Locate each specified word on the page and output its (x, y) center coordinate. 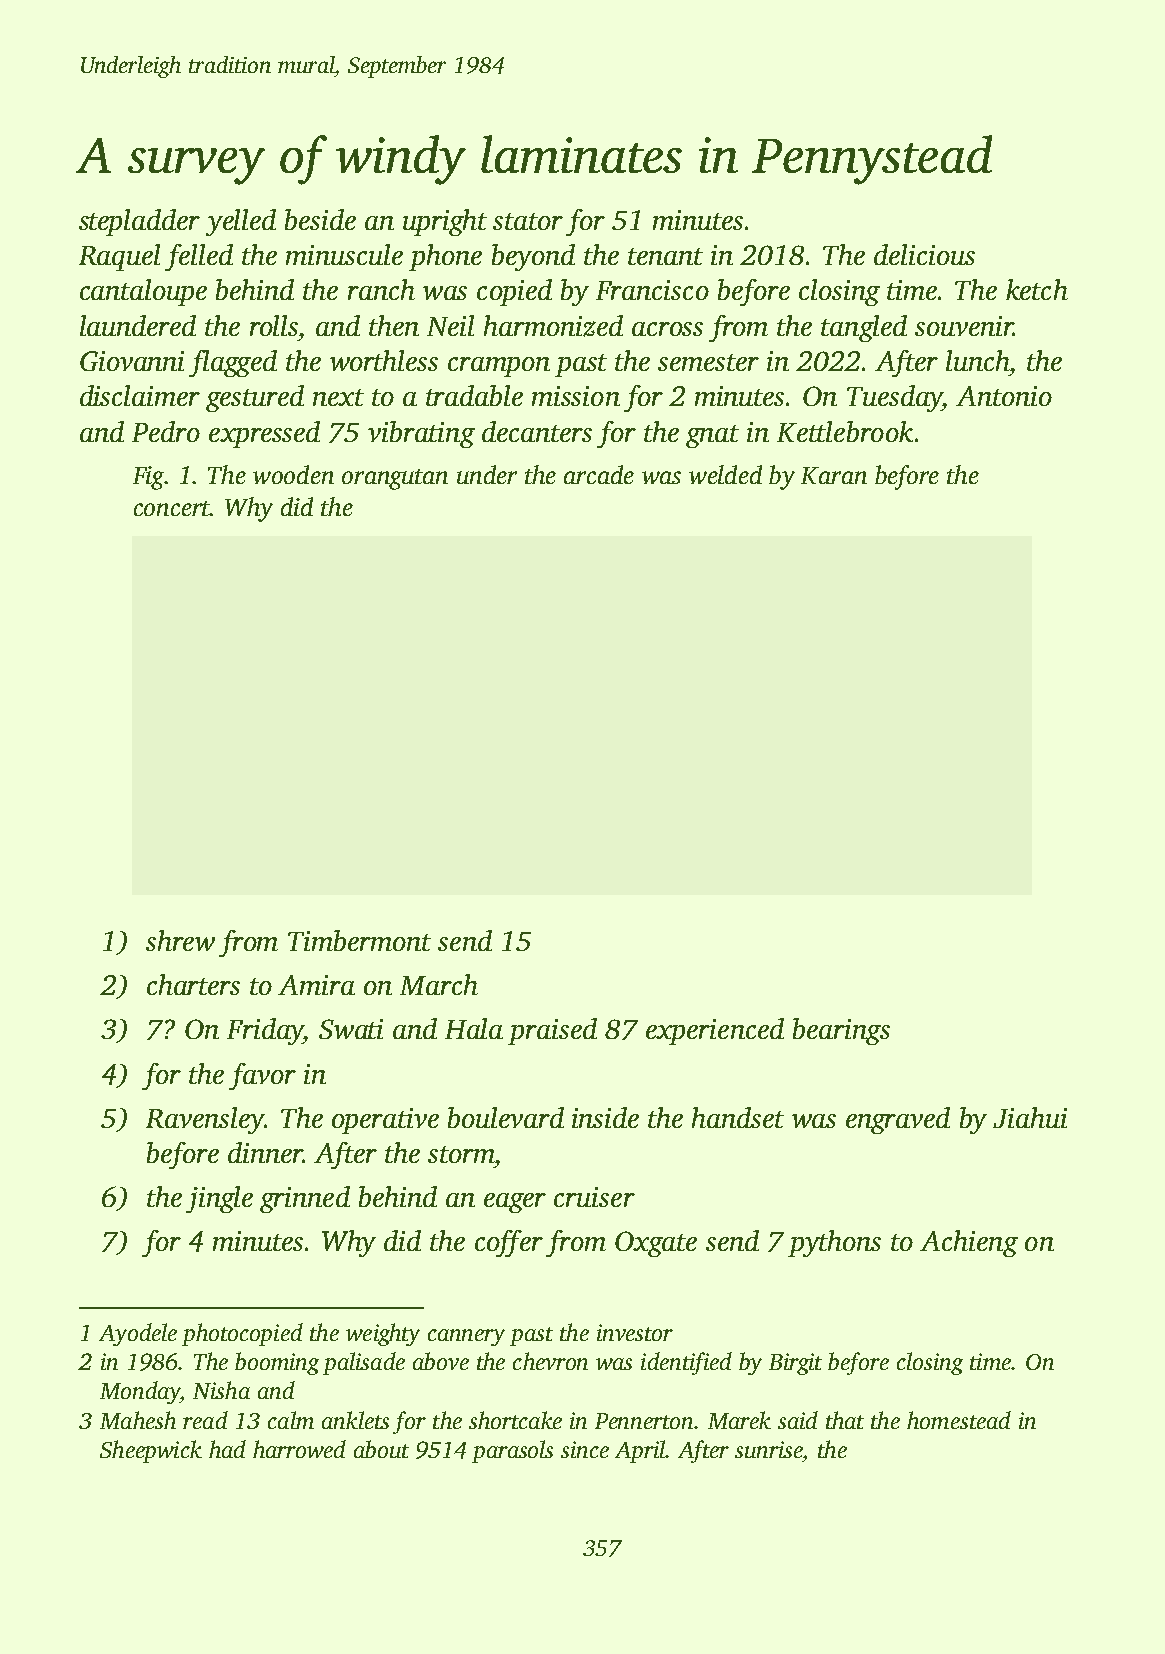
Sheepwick (151, 1451)
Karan (834, 475)
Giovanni (132, 361)
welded (725, 474)
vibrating (421, 434)
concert (172, 508)
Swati (351, 1029)
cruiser (594, 1197)
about (381, 1449)
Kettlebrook (845, 431)
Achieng (969, 1243)
